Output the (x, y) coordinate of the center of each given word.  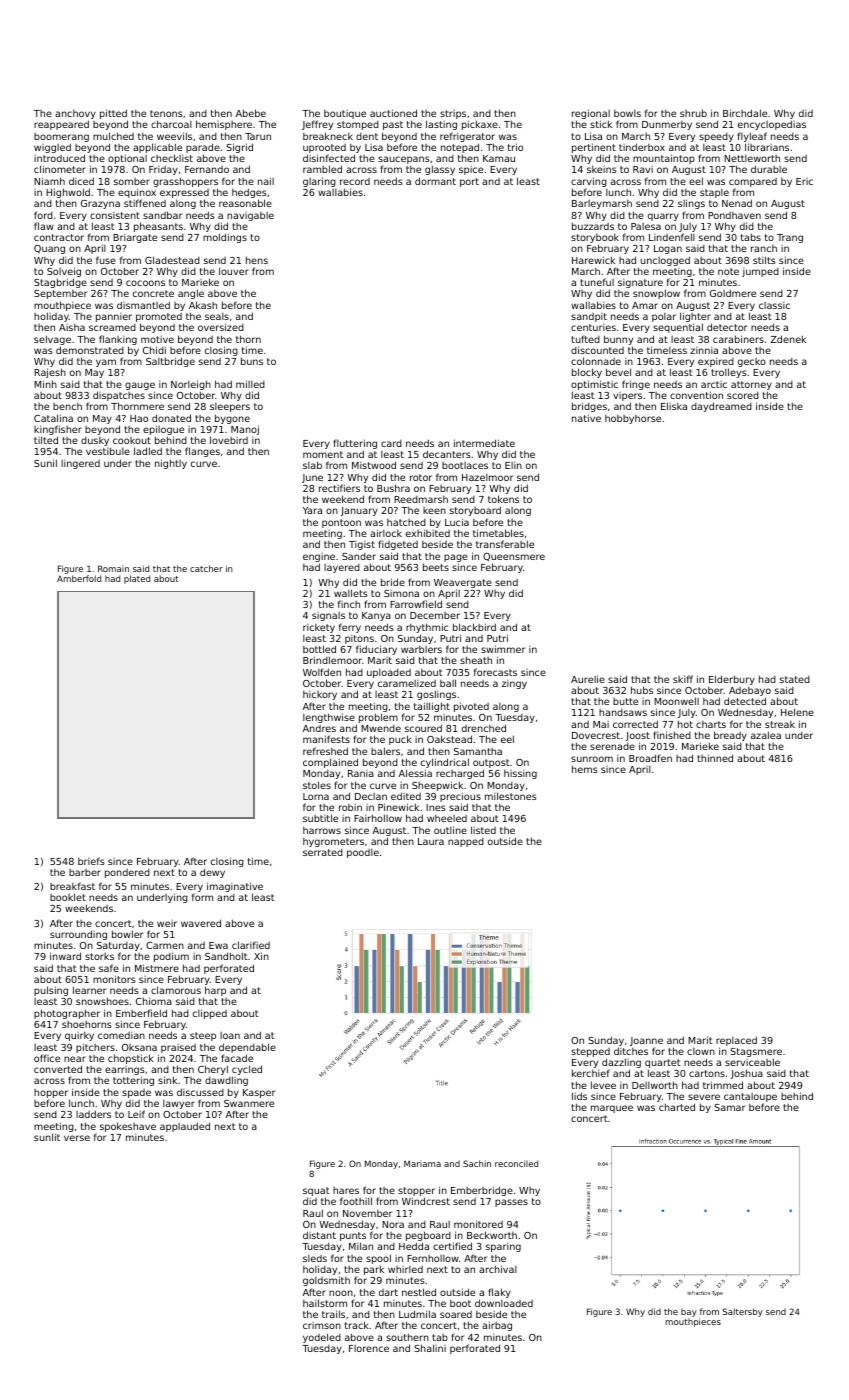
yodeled (322, 1338)
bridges (589, 407)
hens (257, 260)
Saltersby (743, 1312)
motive (157, 339)
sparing (503, 1247)
